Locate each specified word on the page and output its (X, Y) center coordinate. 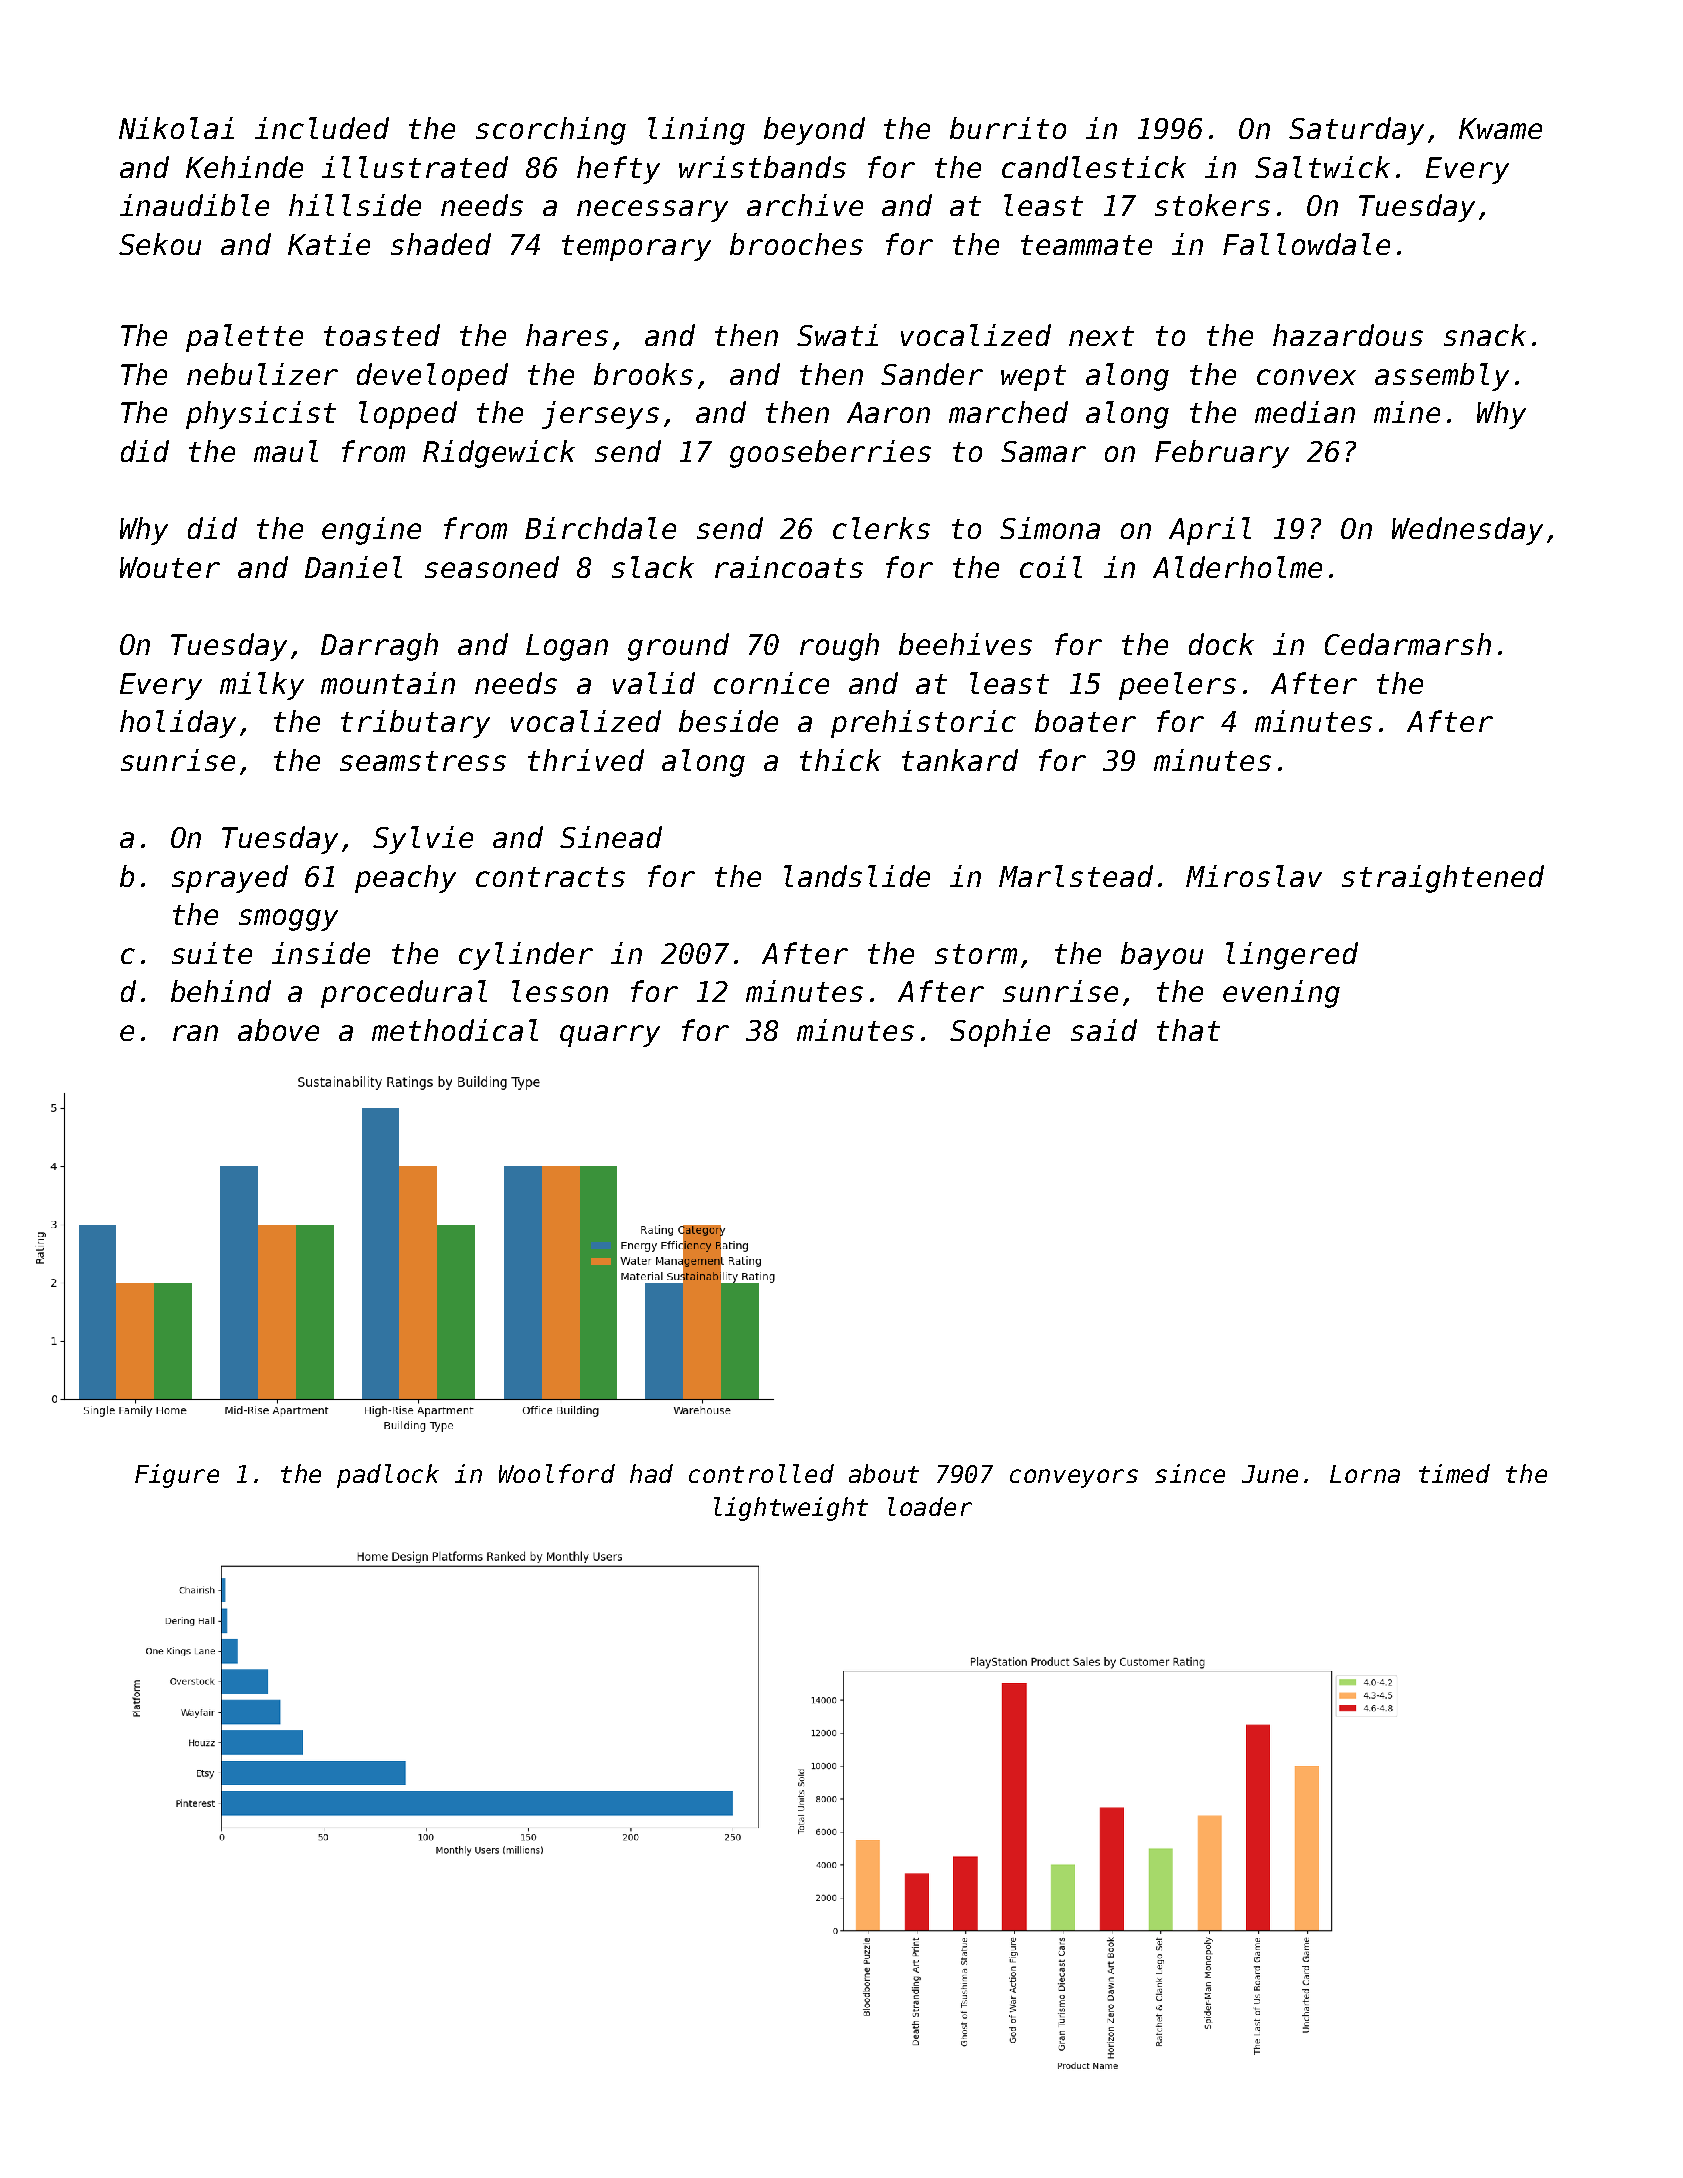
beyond (814, 131)
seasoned (492, 567)
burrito (1008, 128)
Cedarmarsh (1408, 644)
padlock (388, 1476)
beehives (965, 644)
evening (1281, 994)
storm (976, 954)
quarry (610, 1036)
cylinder (526, 956)
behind (221, 991)
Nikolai (176, 128)
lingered (1292, 956)
